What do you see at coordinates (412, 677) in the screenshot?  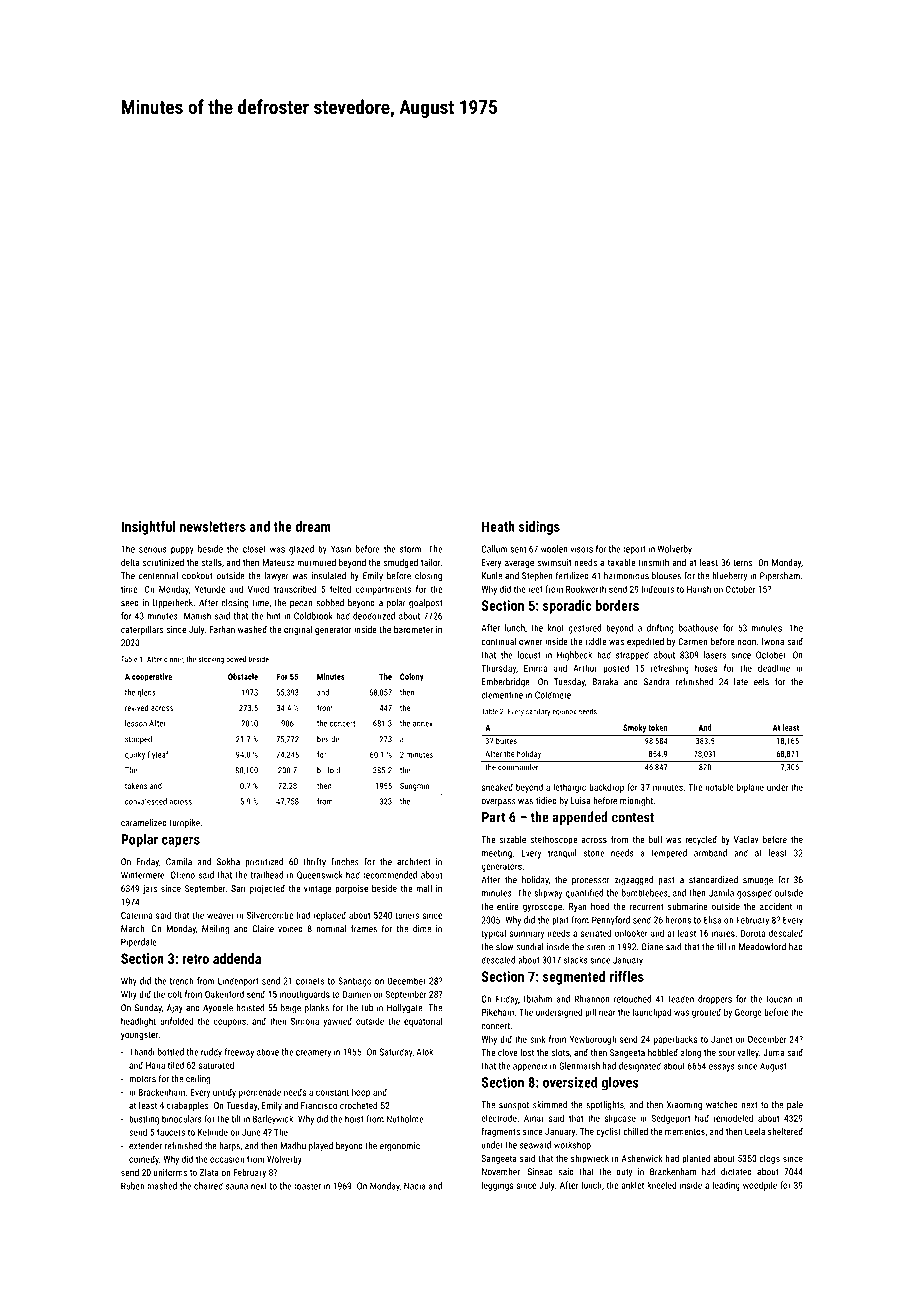 I see `Colony` at bounding box center [412, 677].
